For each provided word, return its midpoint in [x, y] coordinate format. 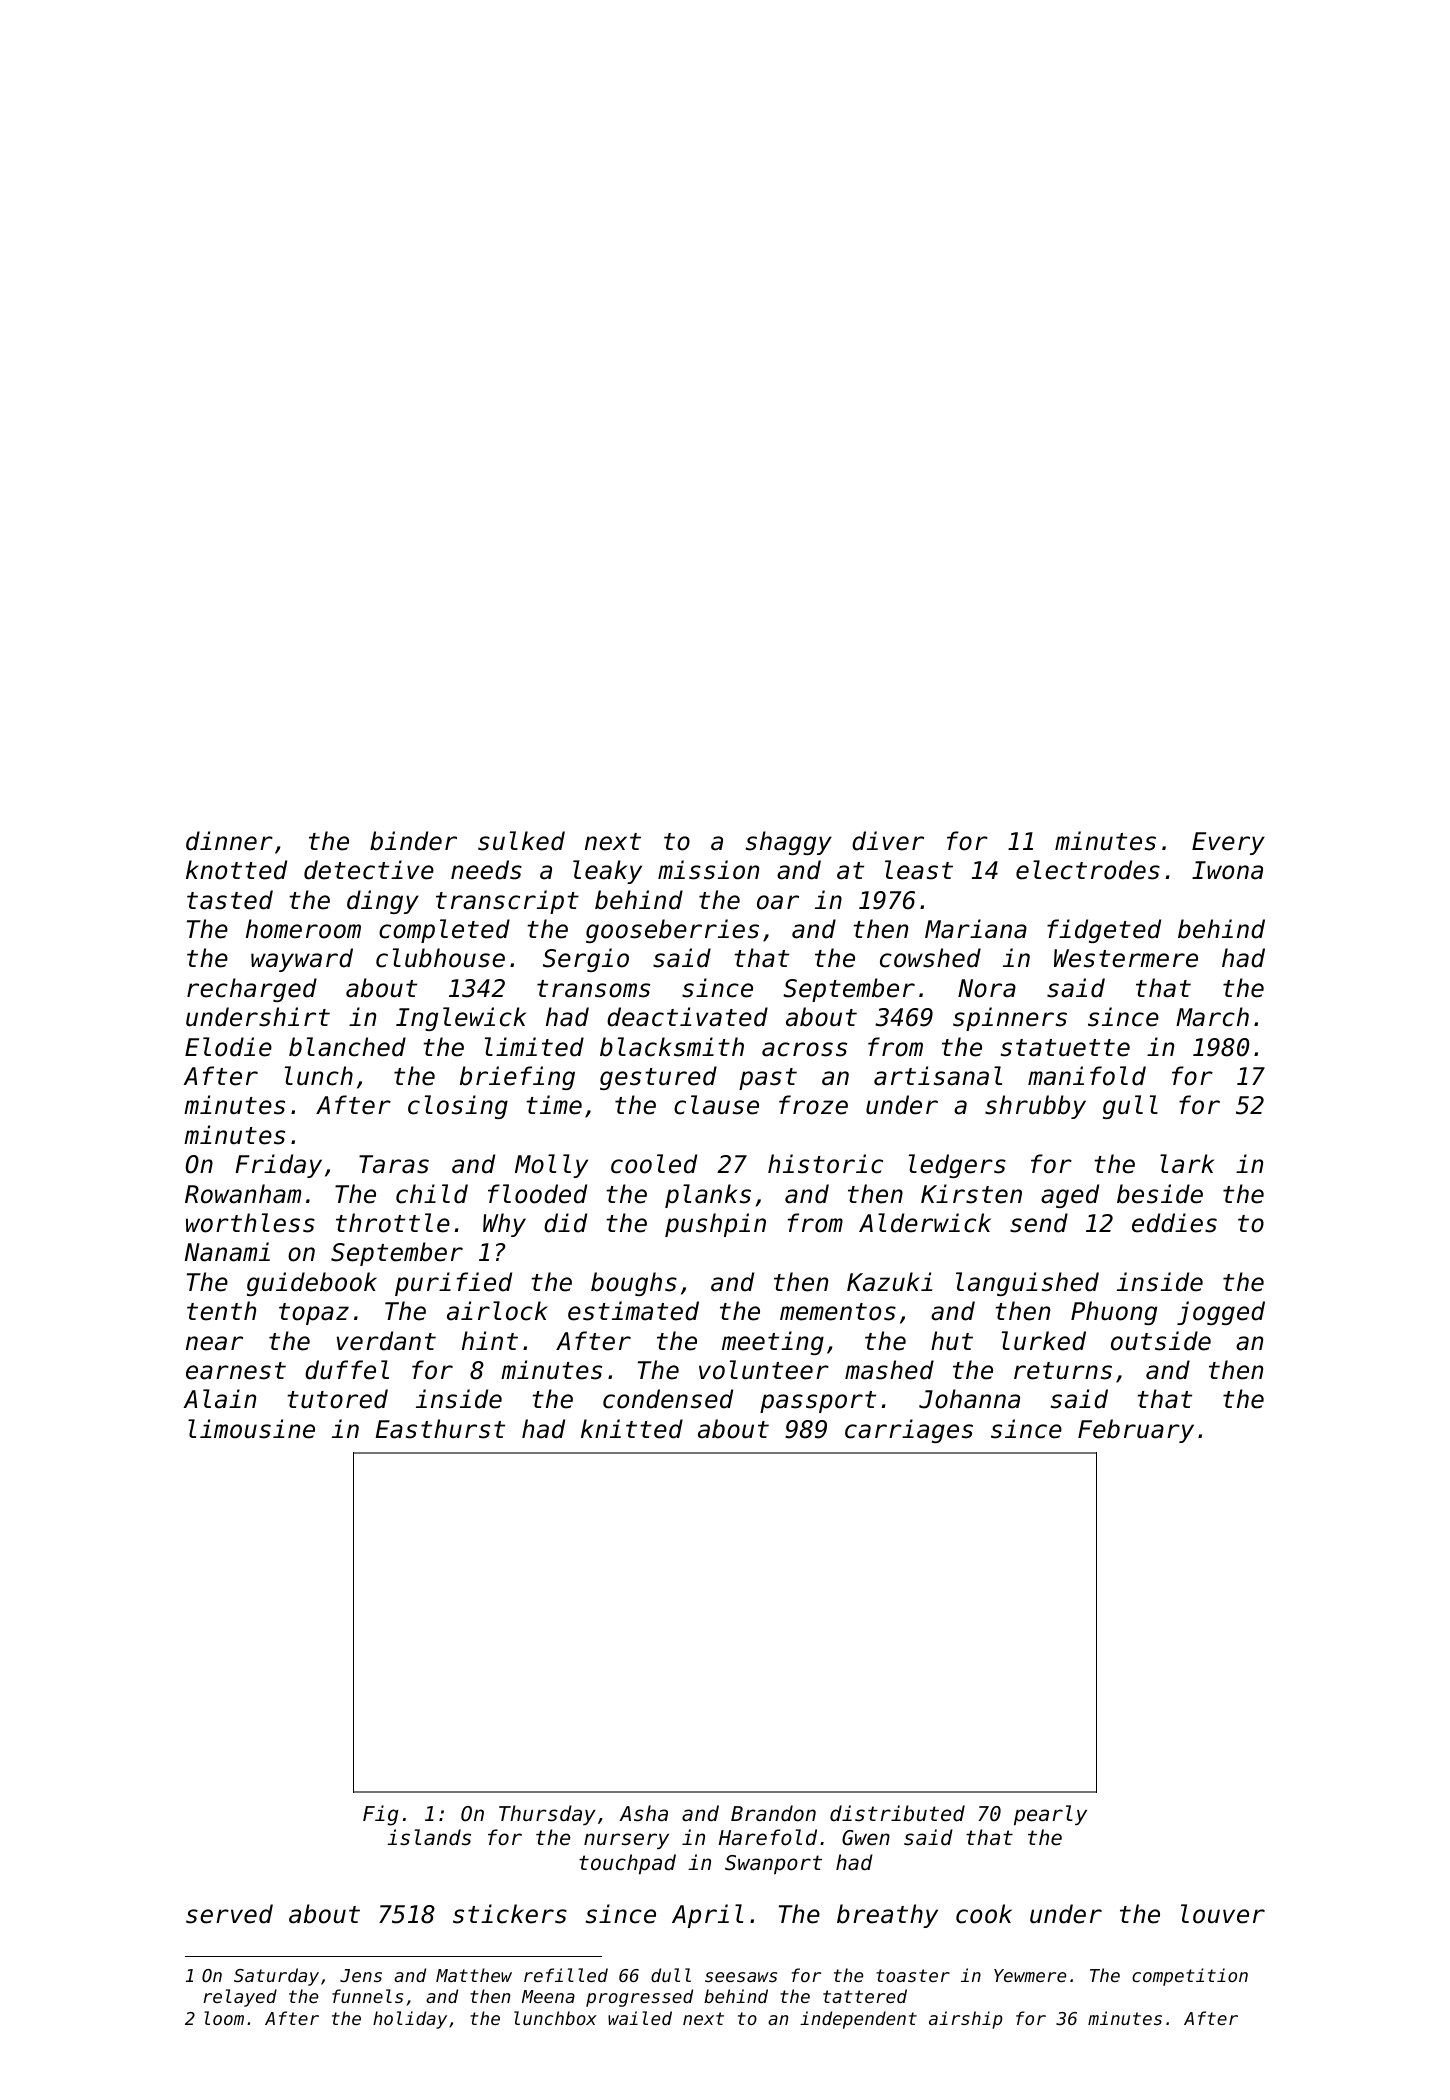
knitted [632, 1429]
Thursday [547, 1815]
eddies [1174, 1223]
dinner [229, 841]
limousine [251, 1429]
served [229, 1914]
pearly [1050, 1815]
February [1136, 1431]
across [804, 1049]
